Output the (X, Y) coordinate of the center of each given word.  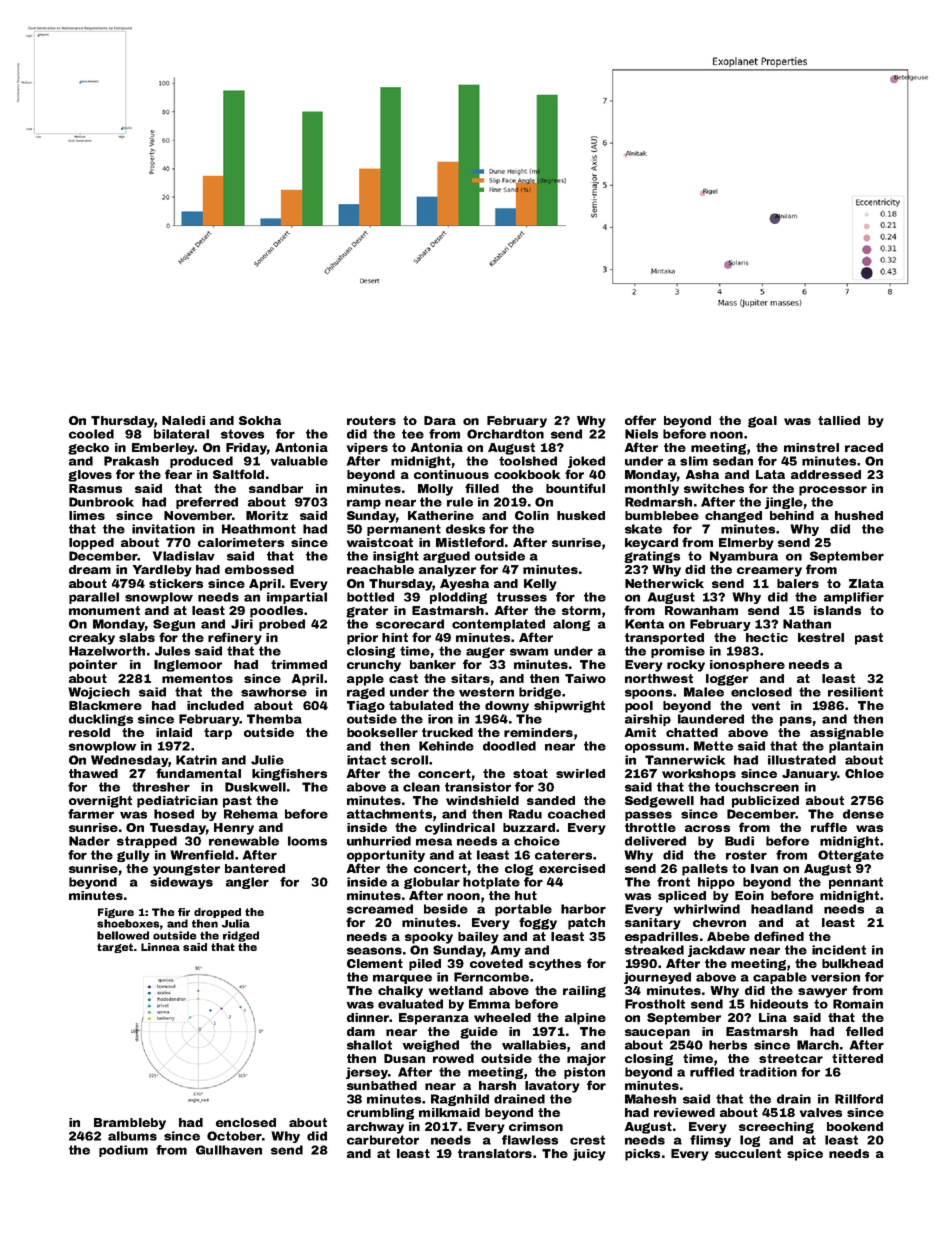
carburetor (383, 1140)
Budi (739, 841)
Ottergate (851, 856)
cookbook (527, 474)
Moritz (267, 515)
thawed (93, 773)
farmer (91, 814)
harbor (583, 909)
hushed (859, 515)
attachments (389, 814)
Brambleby (130, 1124)
